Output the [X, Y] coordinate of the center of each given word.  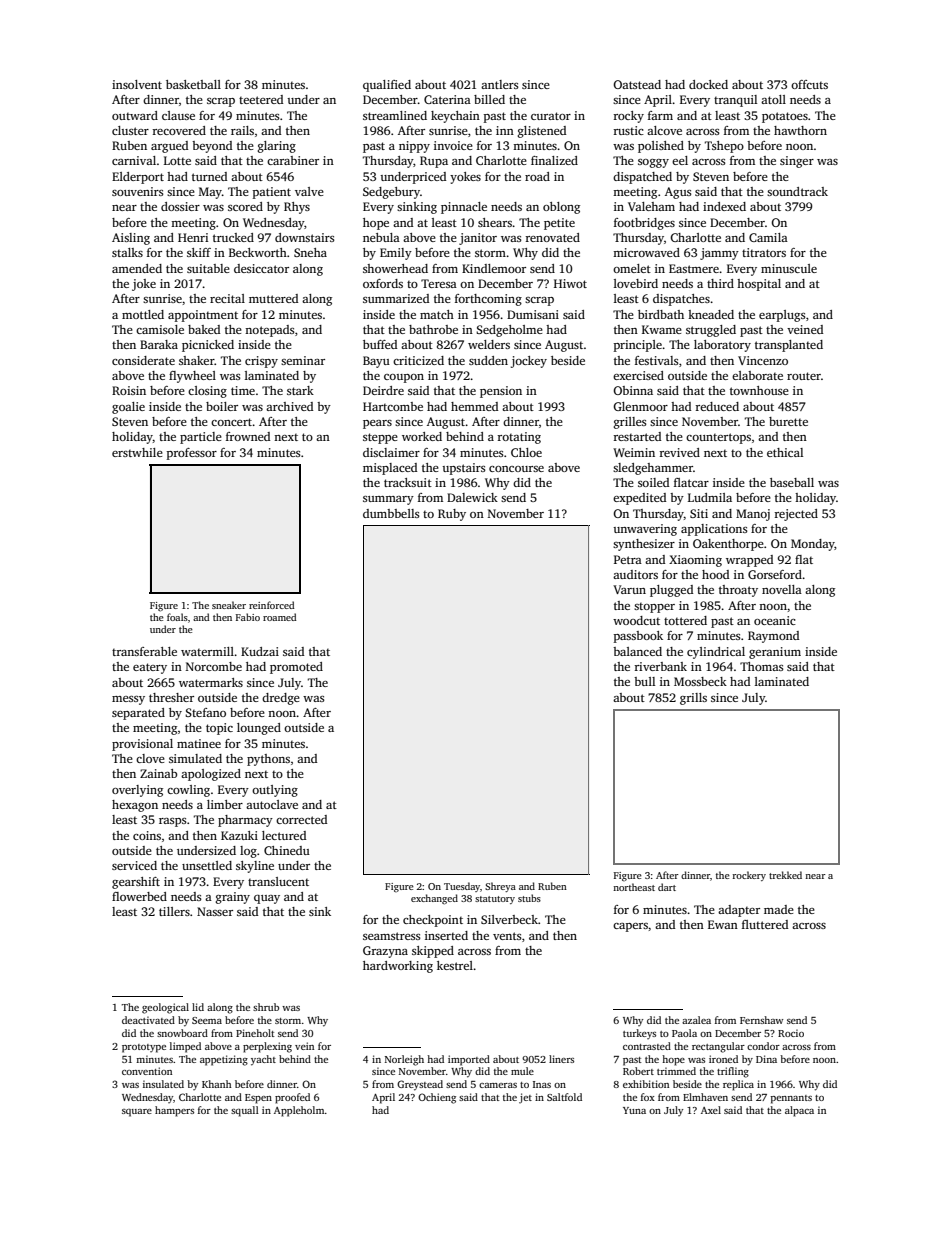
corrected [301, 819]
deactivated [148, 1020]
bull [644, 681]
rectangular [718, 1047]
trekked [785, 875]
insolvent [137, 84]
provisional [142, 745]
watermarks [211, 682]
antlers [500, 84]
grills [693, 699]
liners [561, 1059]
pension [501, 392]
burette [788, 421]
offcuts [809, 84]
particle [201, 438]
